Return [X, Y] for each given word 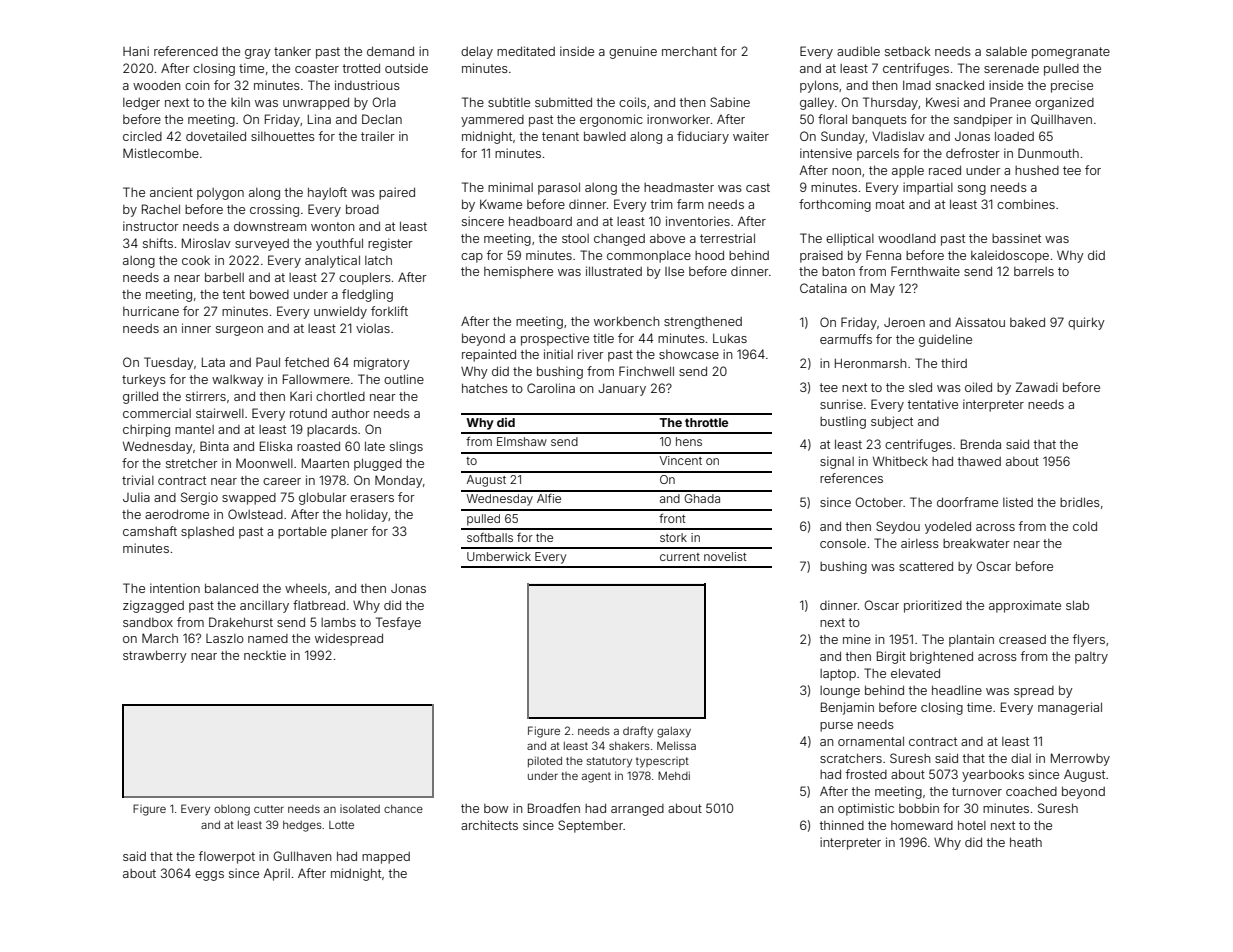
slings [406, 447]
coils [632, 102]
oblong [232, 810]
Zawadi [1037, 387]
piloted [545, 761]
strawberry [155, 656]
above [667, 238]
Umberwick [499, 556]
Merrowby [1080, 759]
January [622, 389]
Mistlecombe [161, 153]
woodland [907, 238]
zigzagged [153, 606]
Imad [917, 85]
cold [1085, 526]
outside [406, 68]
